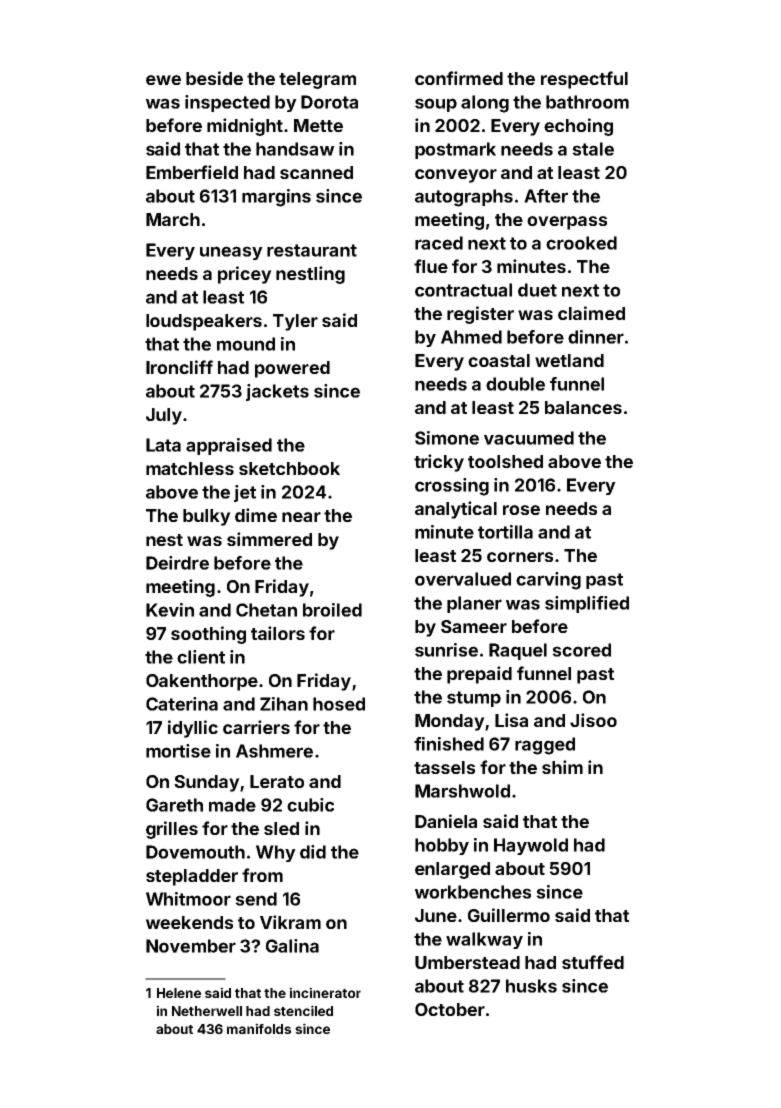 This image has width=781, height=1108. Describe the element at coordinates (259, 1028) in the image. I see `manifolds` at that location.
